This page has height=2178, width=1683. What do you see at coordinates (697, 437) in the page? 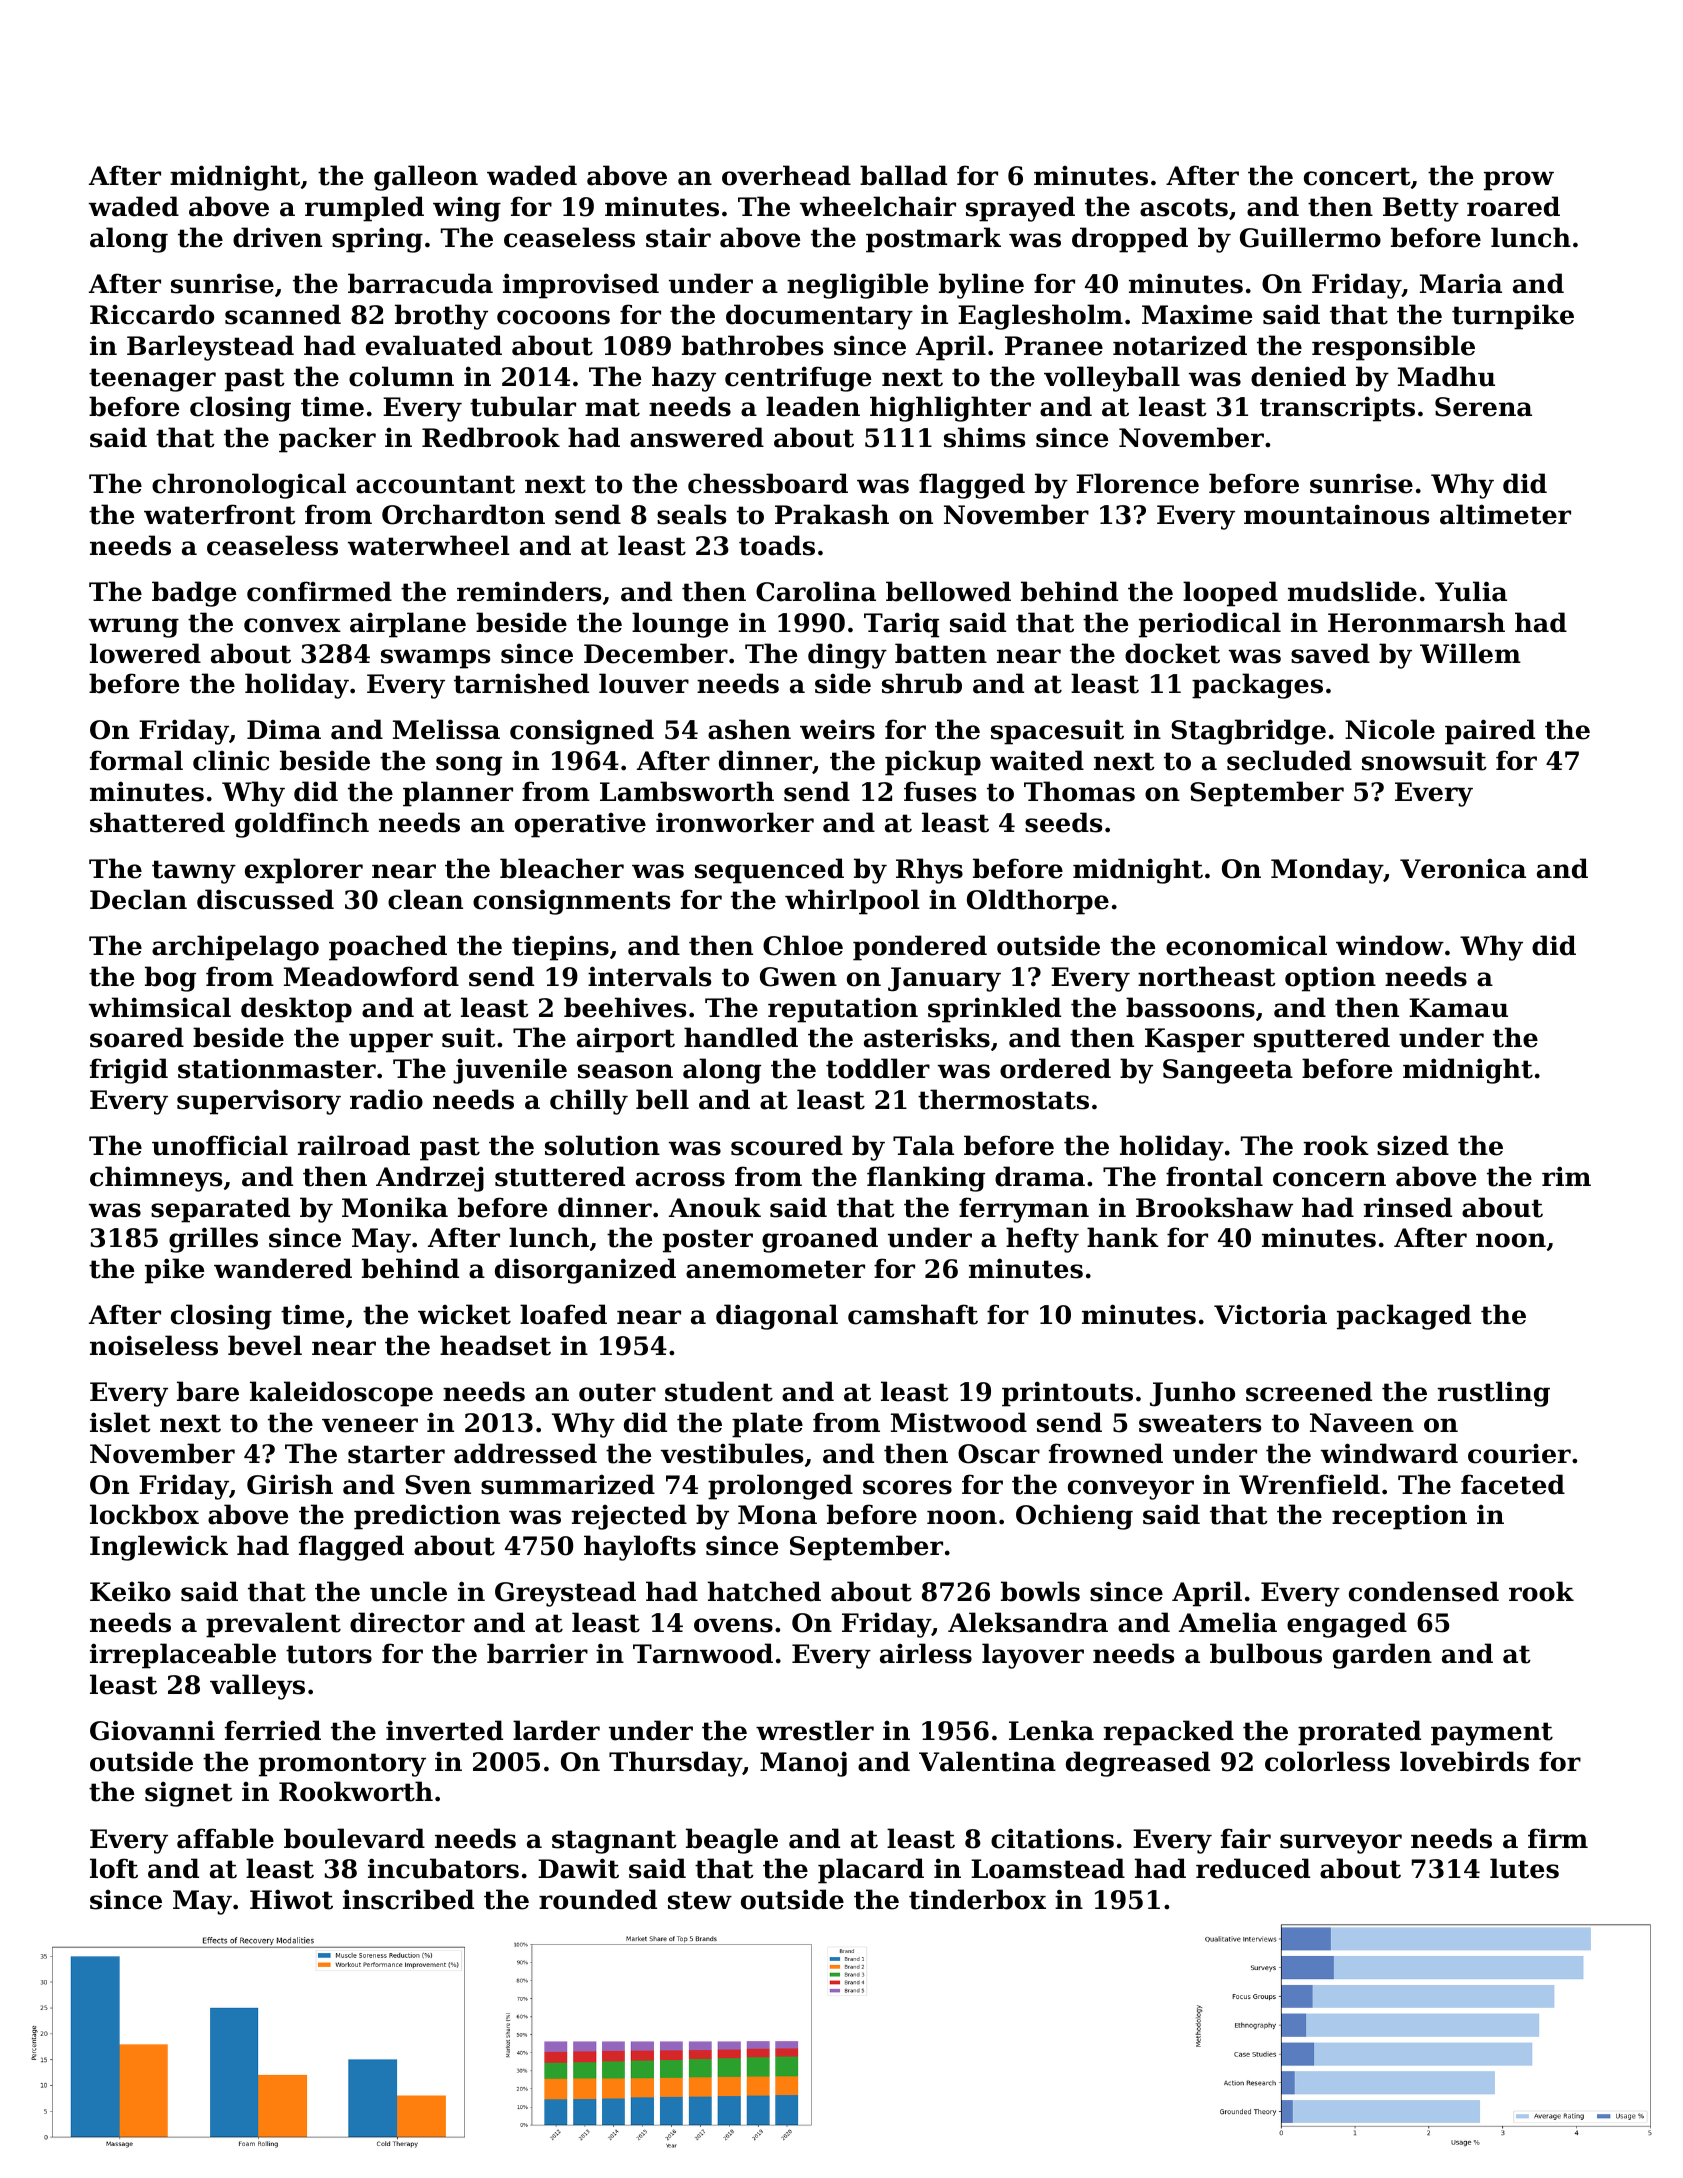
I see `answered` at bounding box center [697, 437].
